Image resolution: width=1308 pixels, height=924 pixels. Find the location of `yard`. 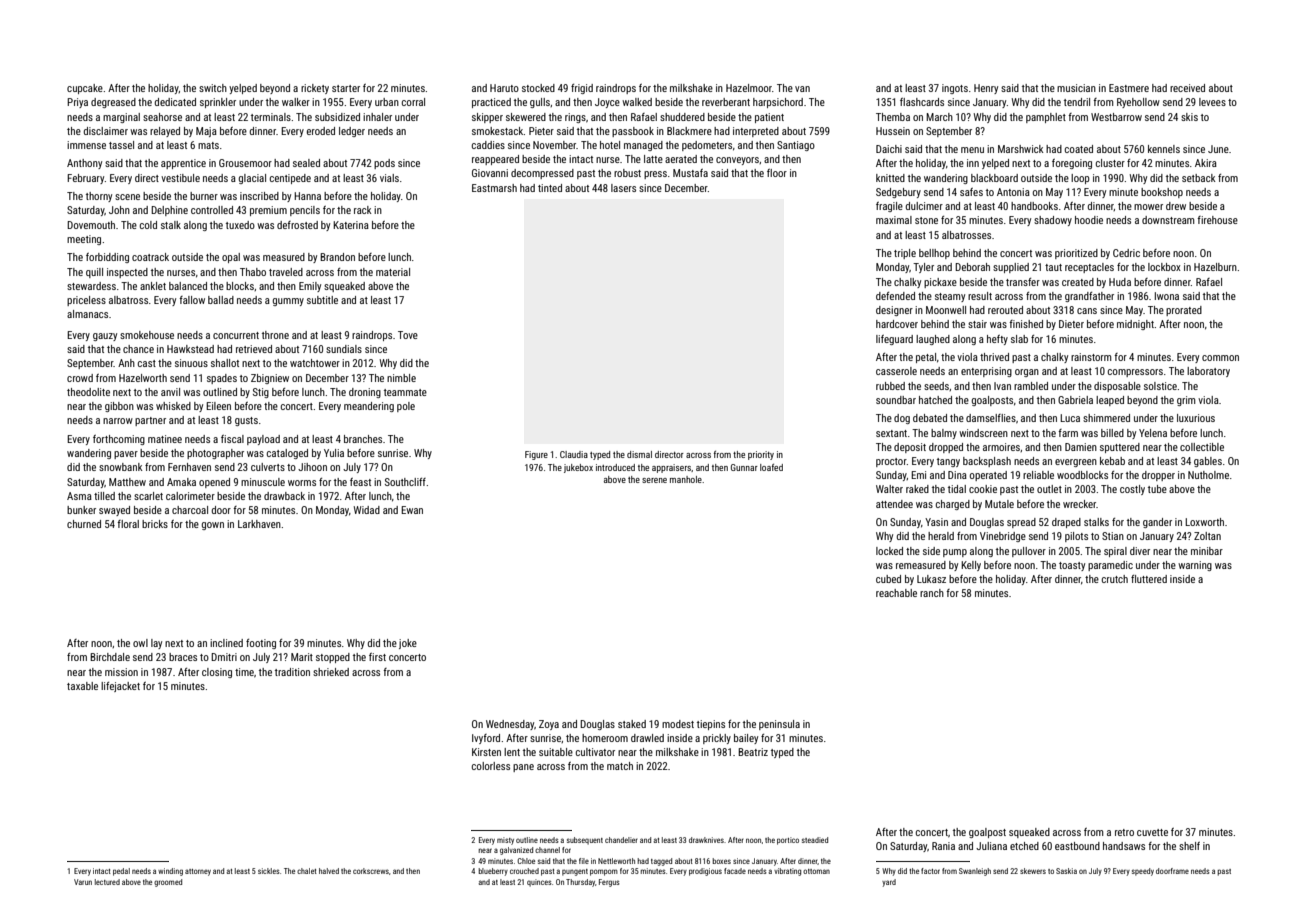

yard is located at coordinates (889, 883).
